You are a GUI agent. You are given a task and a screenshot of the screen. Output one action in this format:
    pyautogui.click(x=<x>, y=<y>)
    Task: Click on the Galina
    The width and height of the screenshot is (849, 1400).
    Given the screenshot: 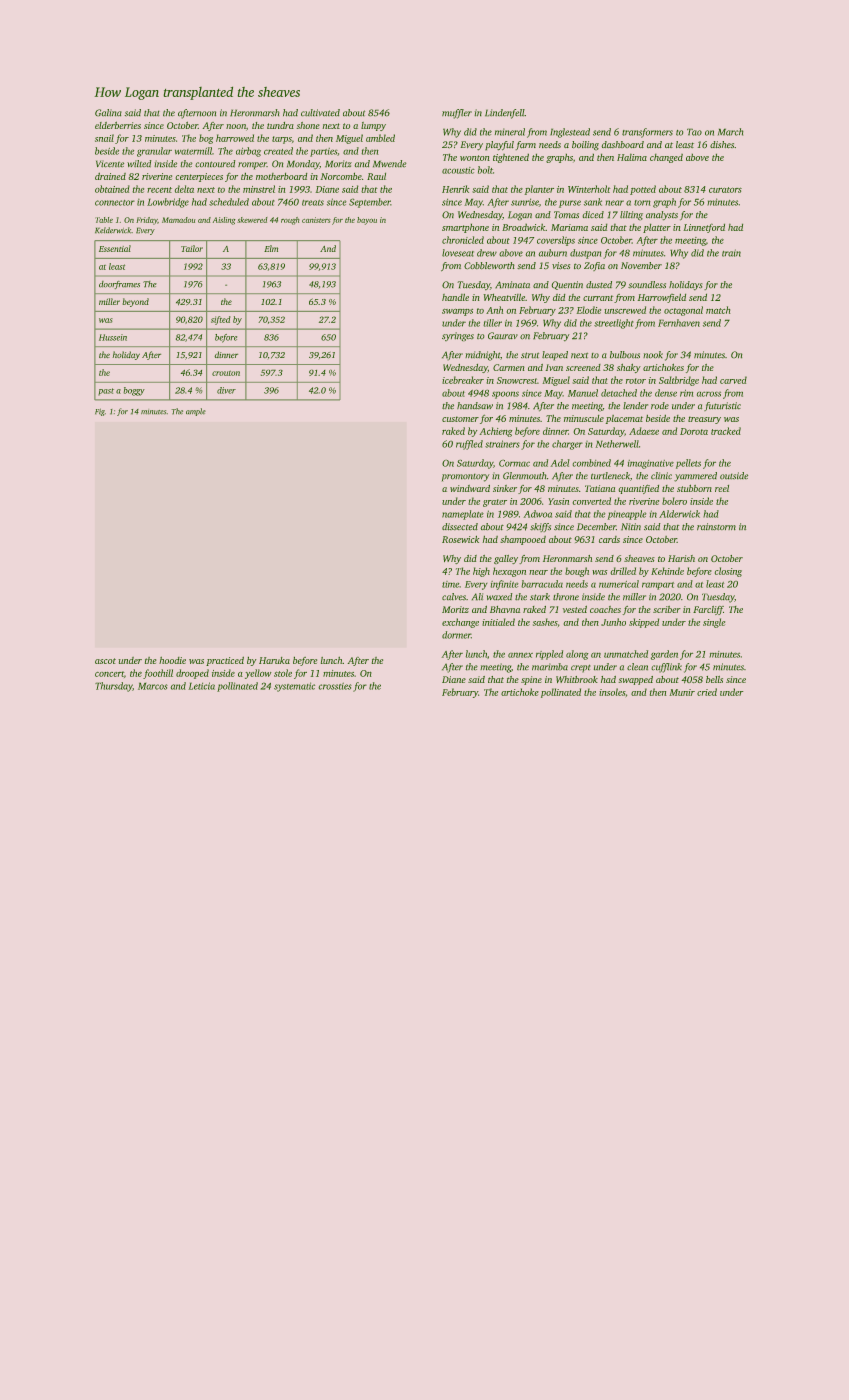 What is the action you would take?
    pyautogui.click(x=108, y=113)
